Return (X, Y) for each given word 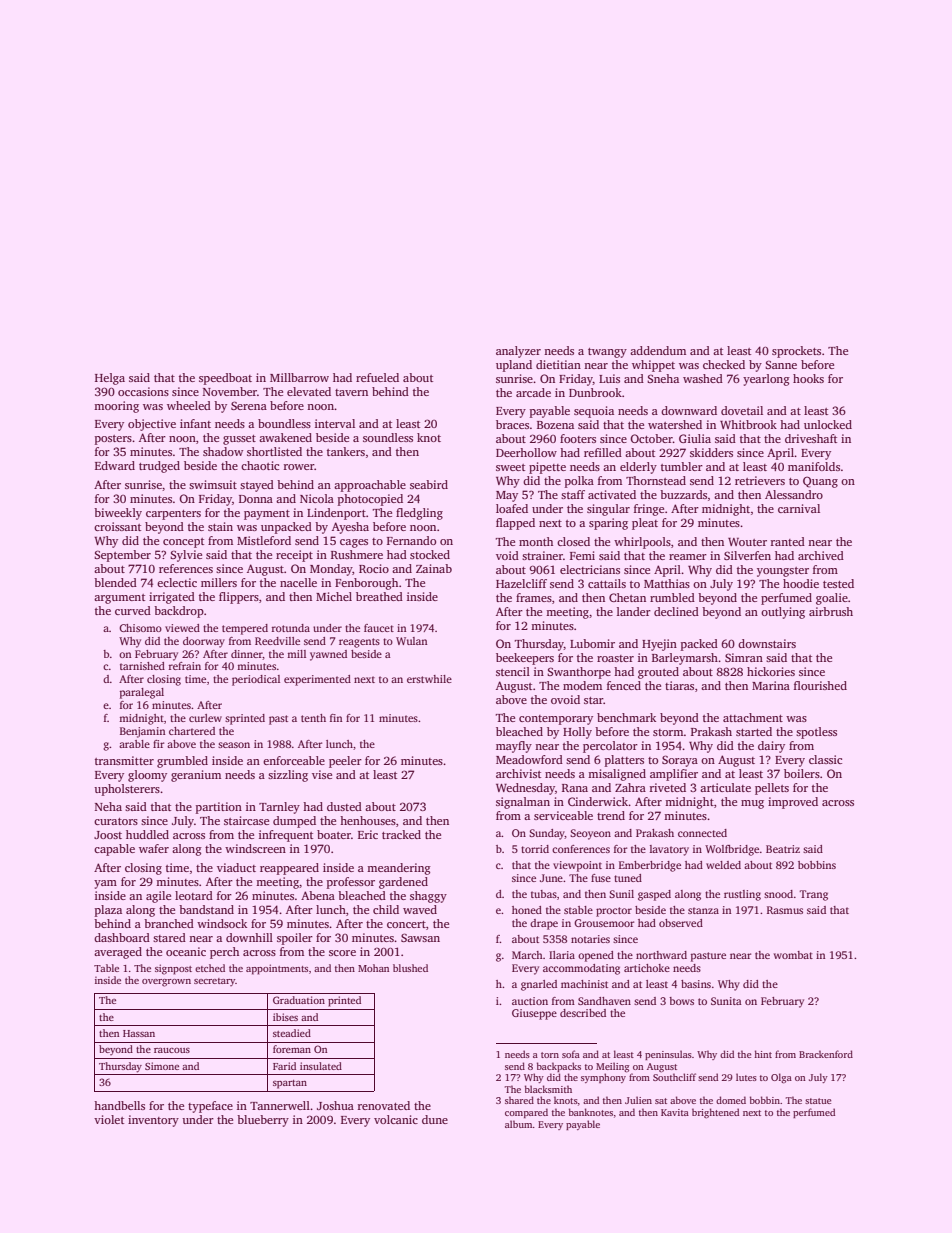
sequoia (594, 412)
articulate (725, 787)
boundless (284, 423)
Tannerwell (280, 1105)
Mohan (373, 968)
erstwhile (429, 679)
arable (134, 744)
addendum (658, 350)
